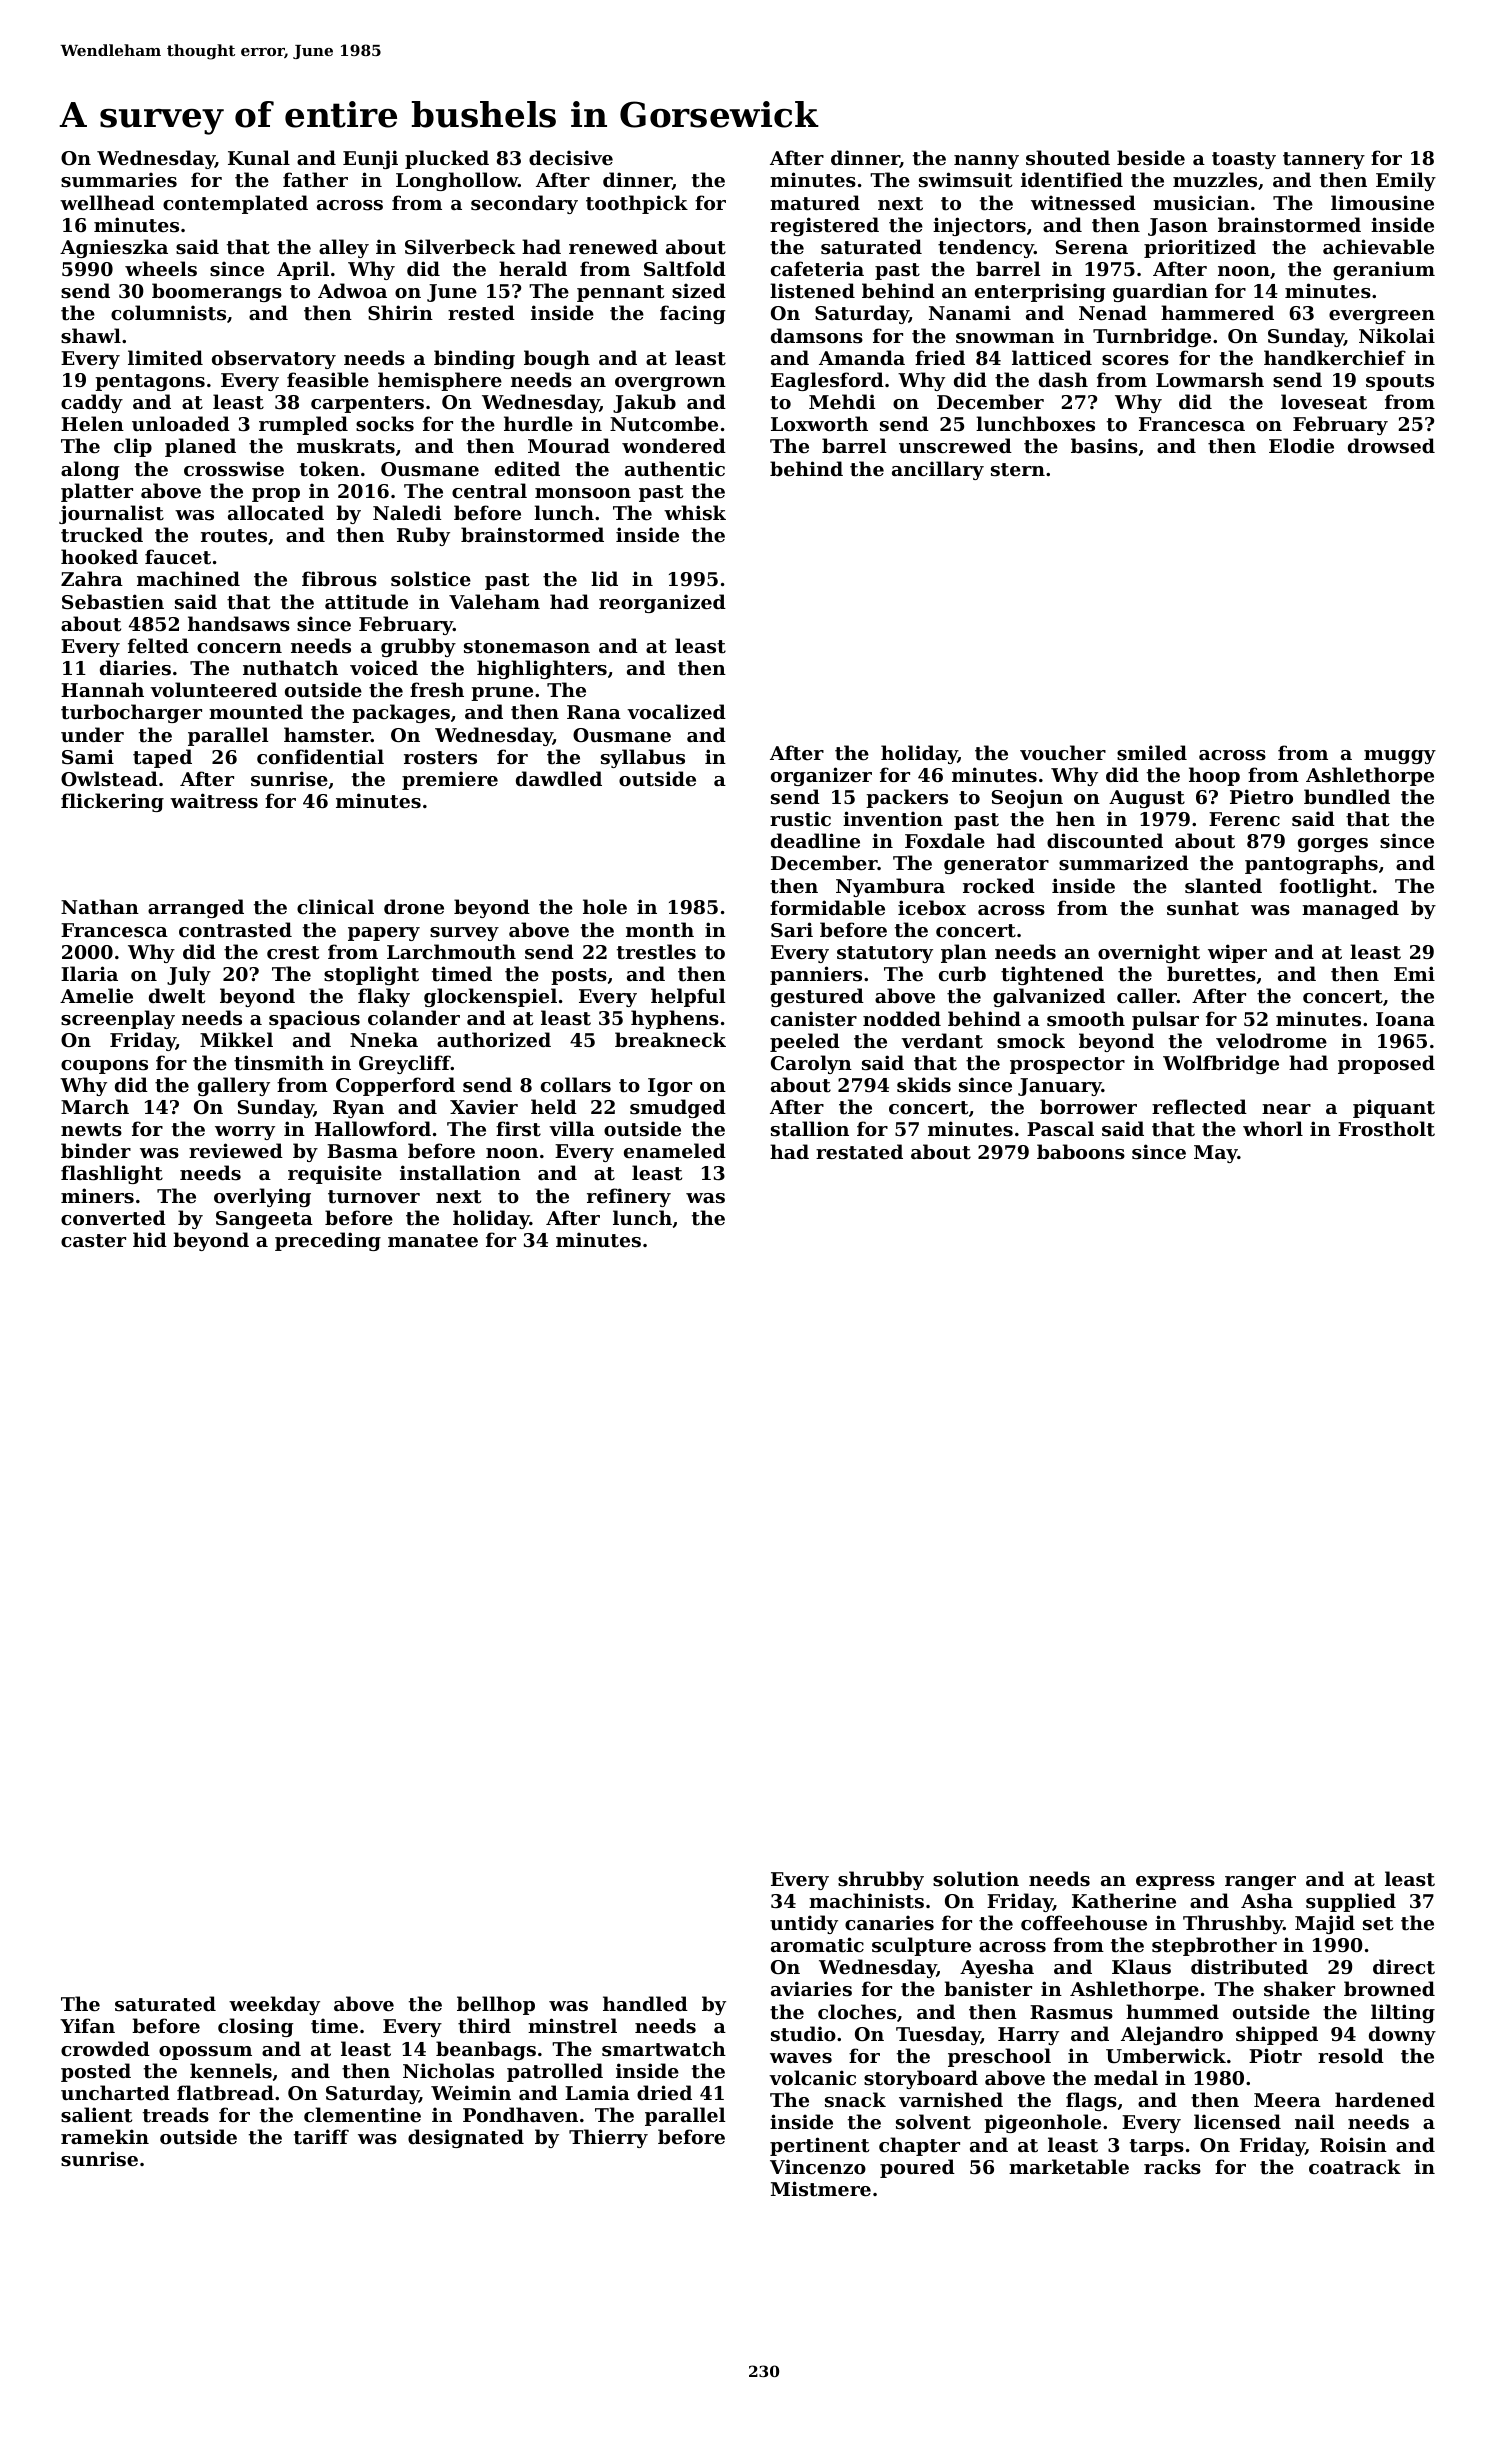  I want to click on May, so click(1216, 1154).
